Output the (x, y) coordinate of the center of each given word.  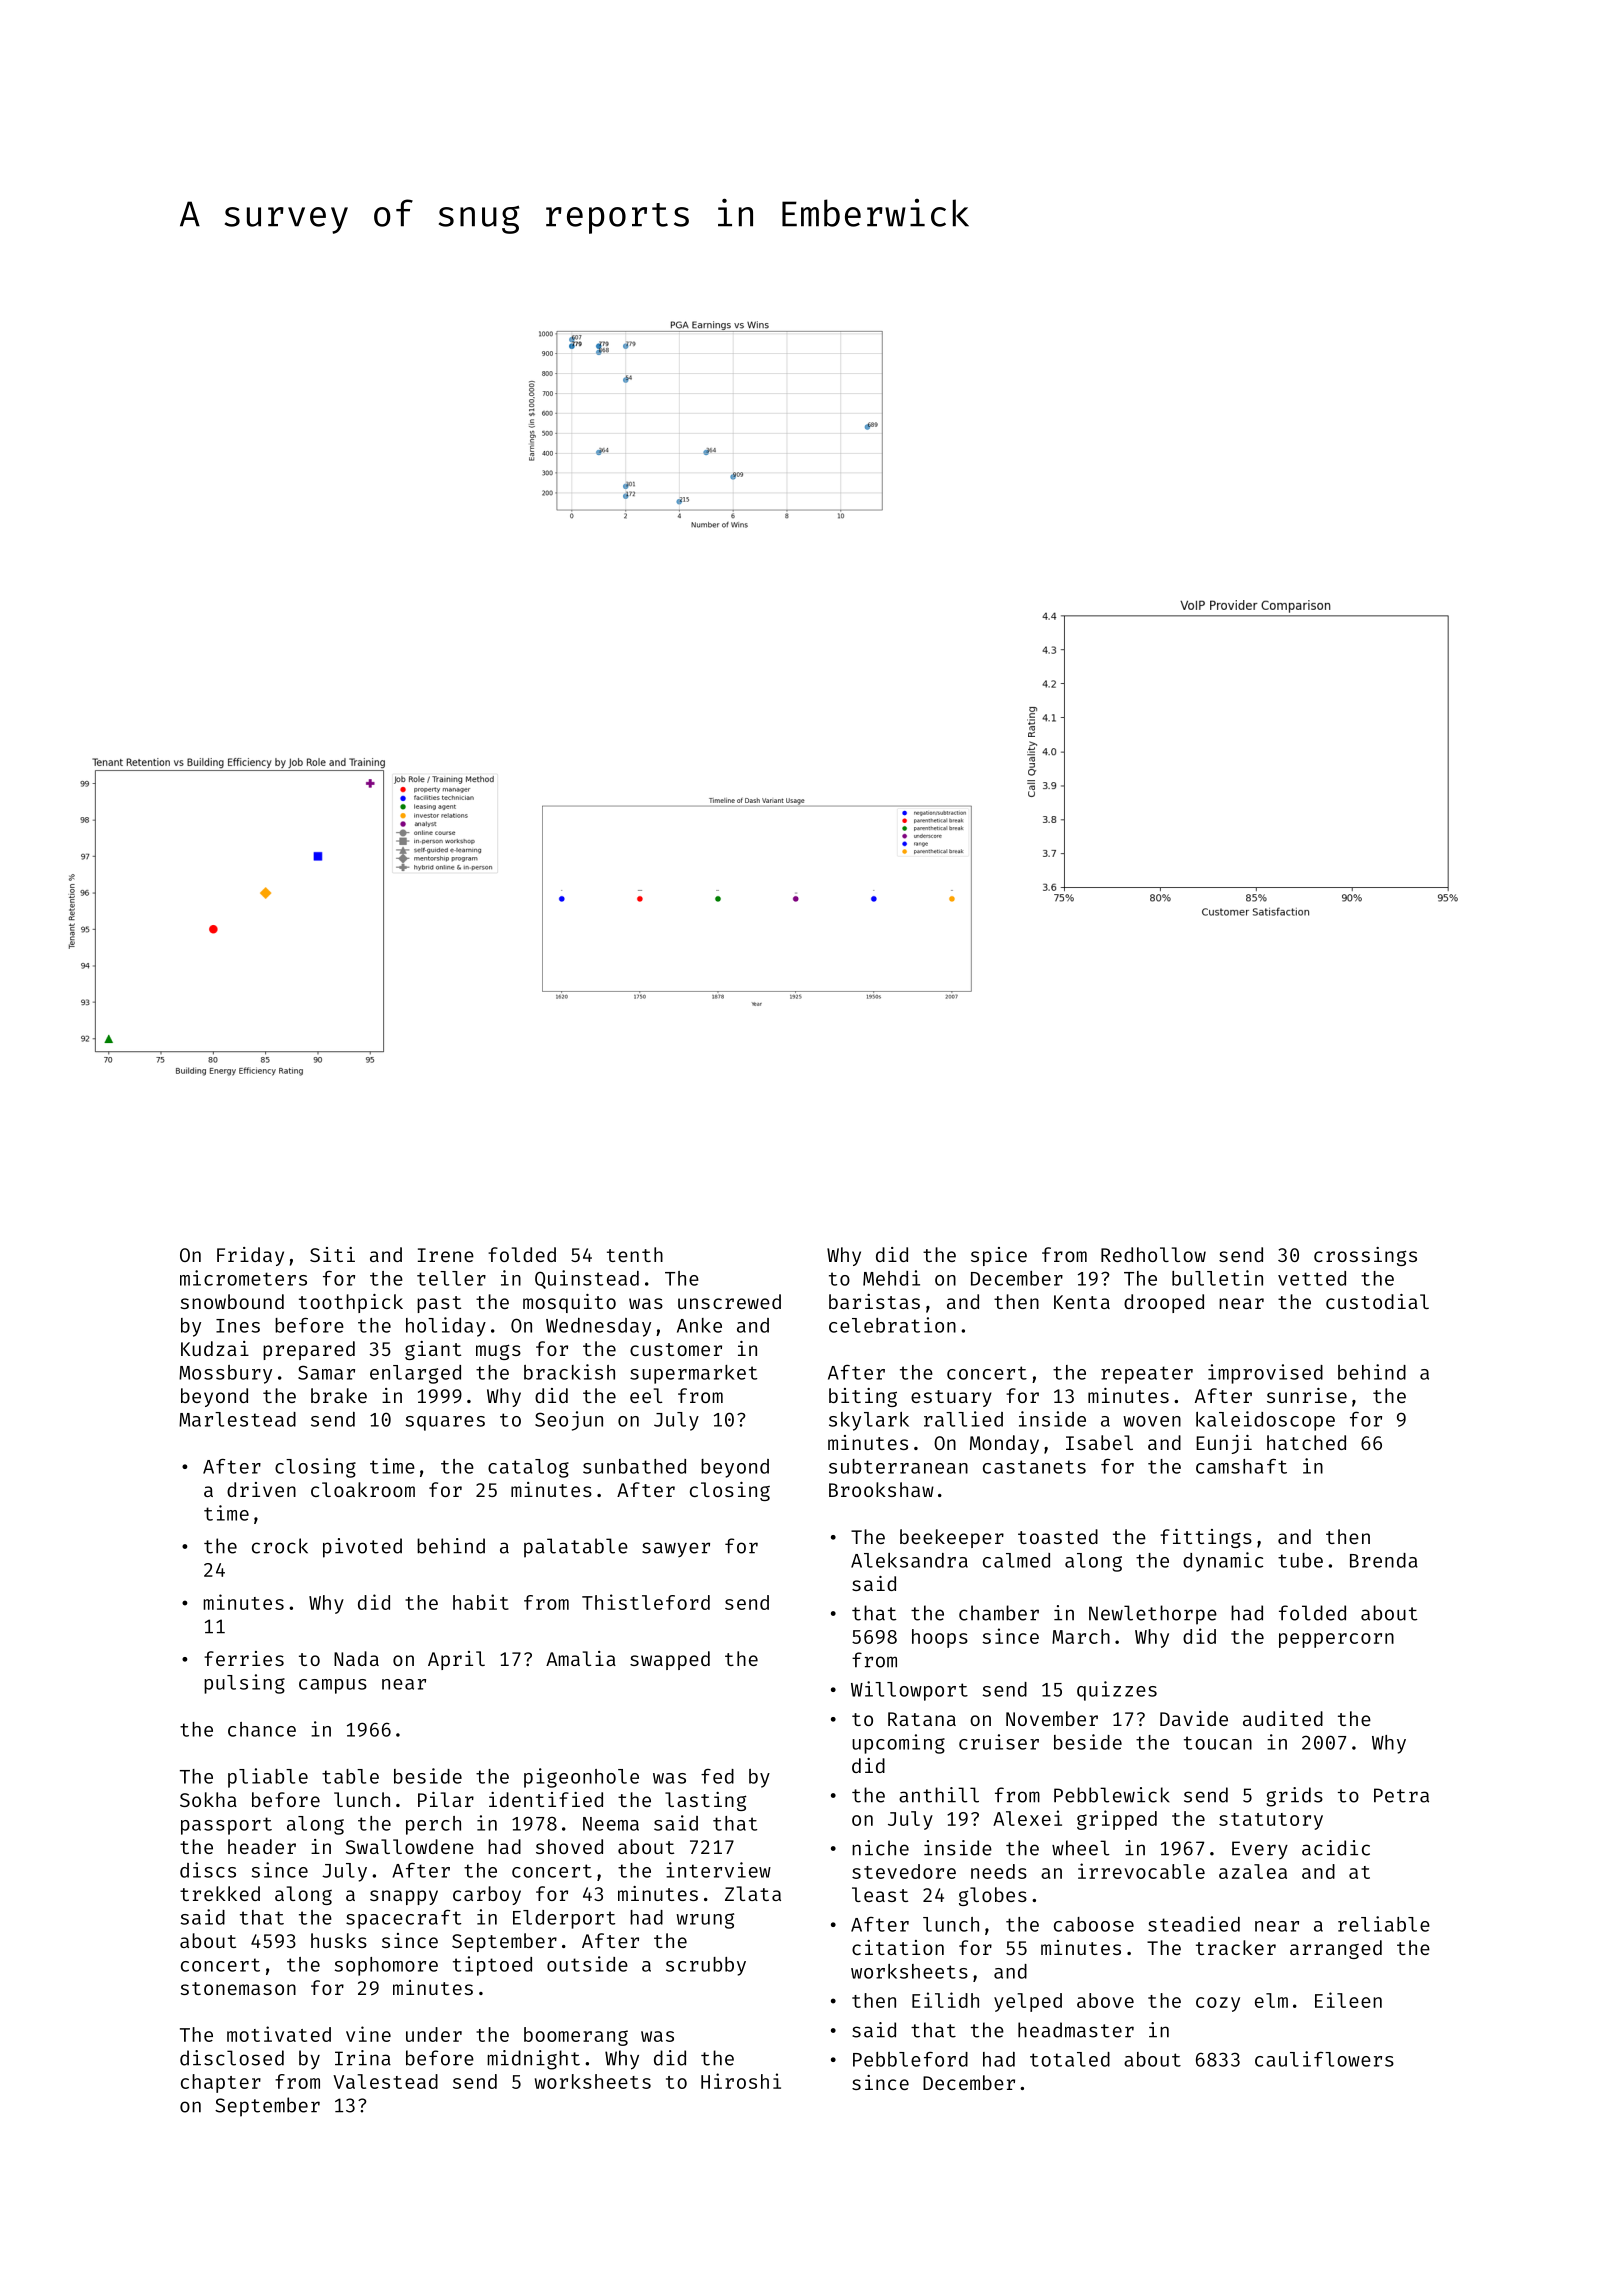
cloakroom (363, 1489)
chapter (221, 2083)
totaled (1070, 2059)
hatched (1306, 1442)
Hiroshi (741, 2081)
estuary (951, 1398)
